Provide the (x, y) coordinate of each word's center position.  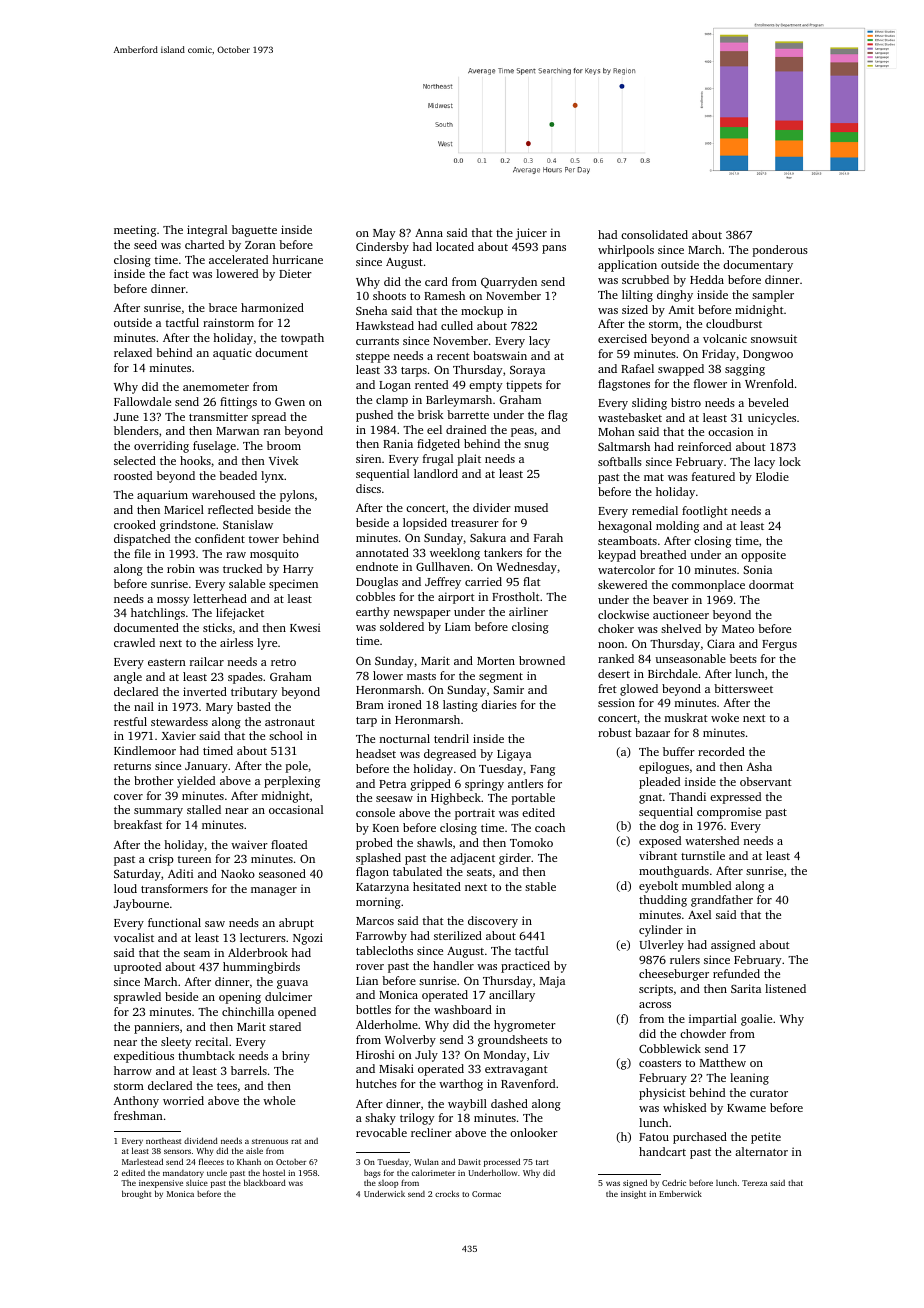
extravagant (516, 1071)
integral (207, 231)
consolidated (654, 234)
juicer (531, 234)
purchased (700, 1138)
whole (279, 1100)
